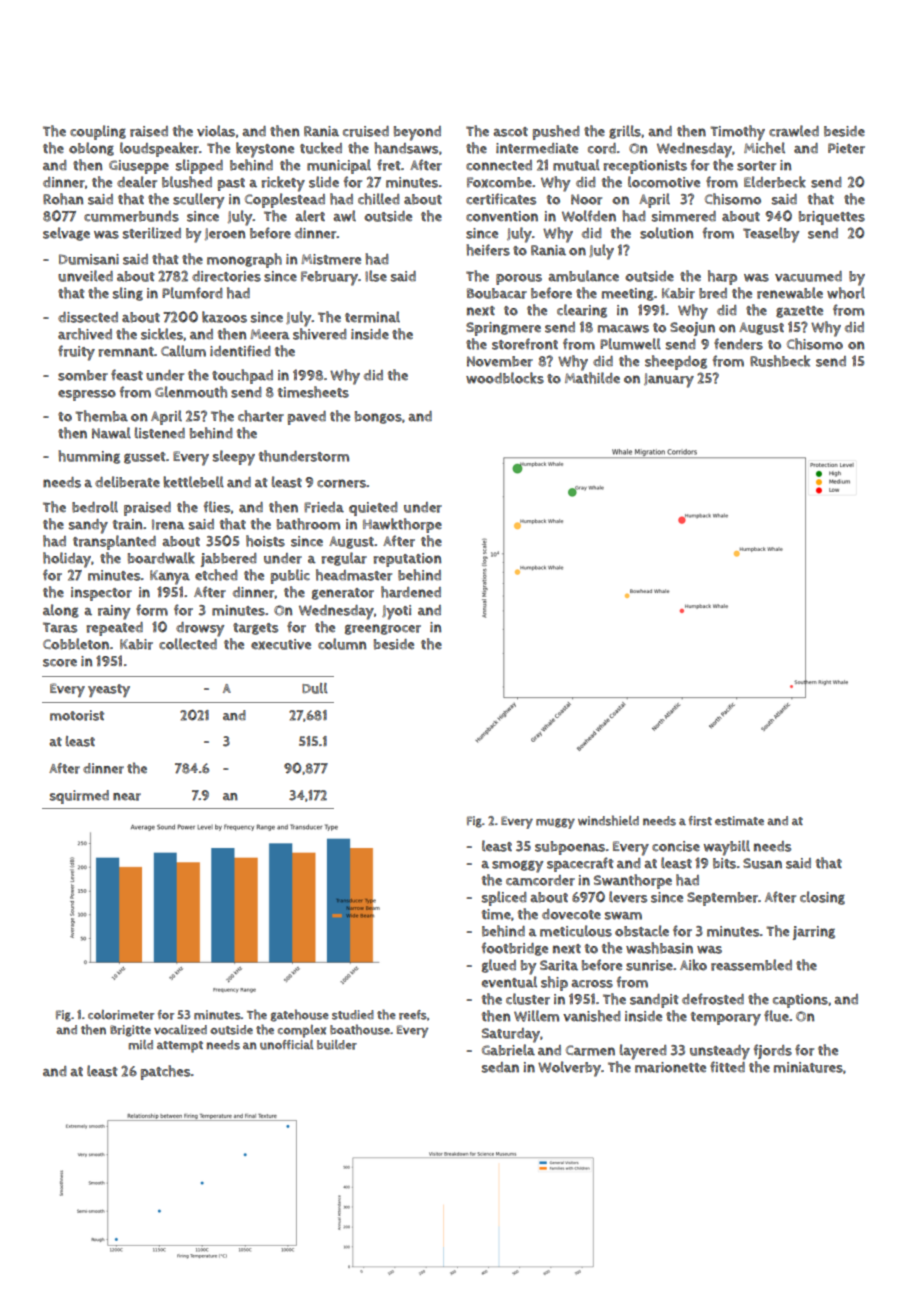 The image size is (908, 1316). Describe the element at coordinates (525, 344) in the document. I see `storefront` at that location.
